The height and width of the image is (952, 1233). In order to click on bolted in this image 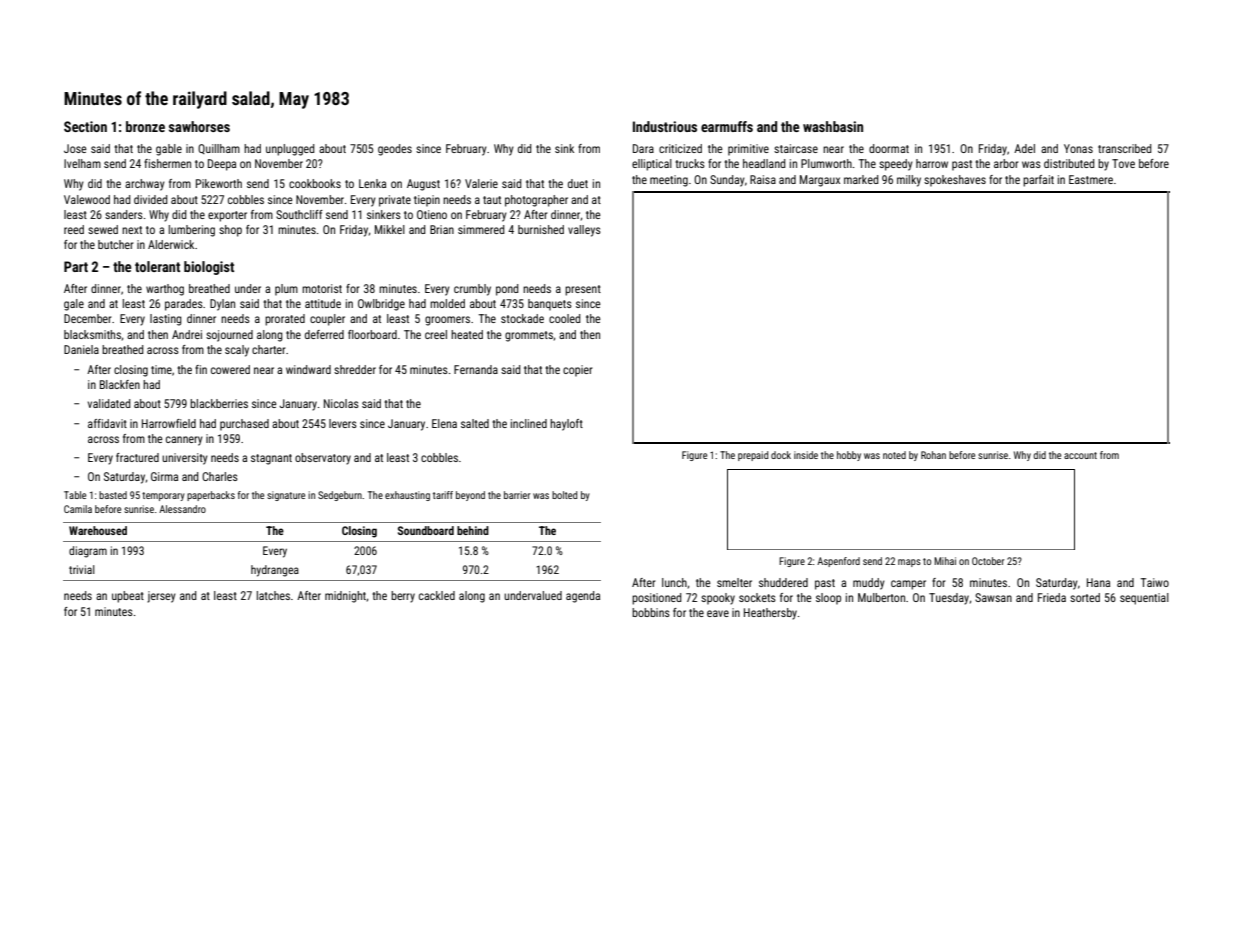, I will do `click(564, 495)`.
